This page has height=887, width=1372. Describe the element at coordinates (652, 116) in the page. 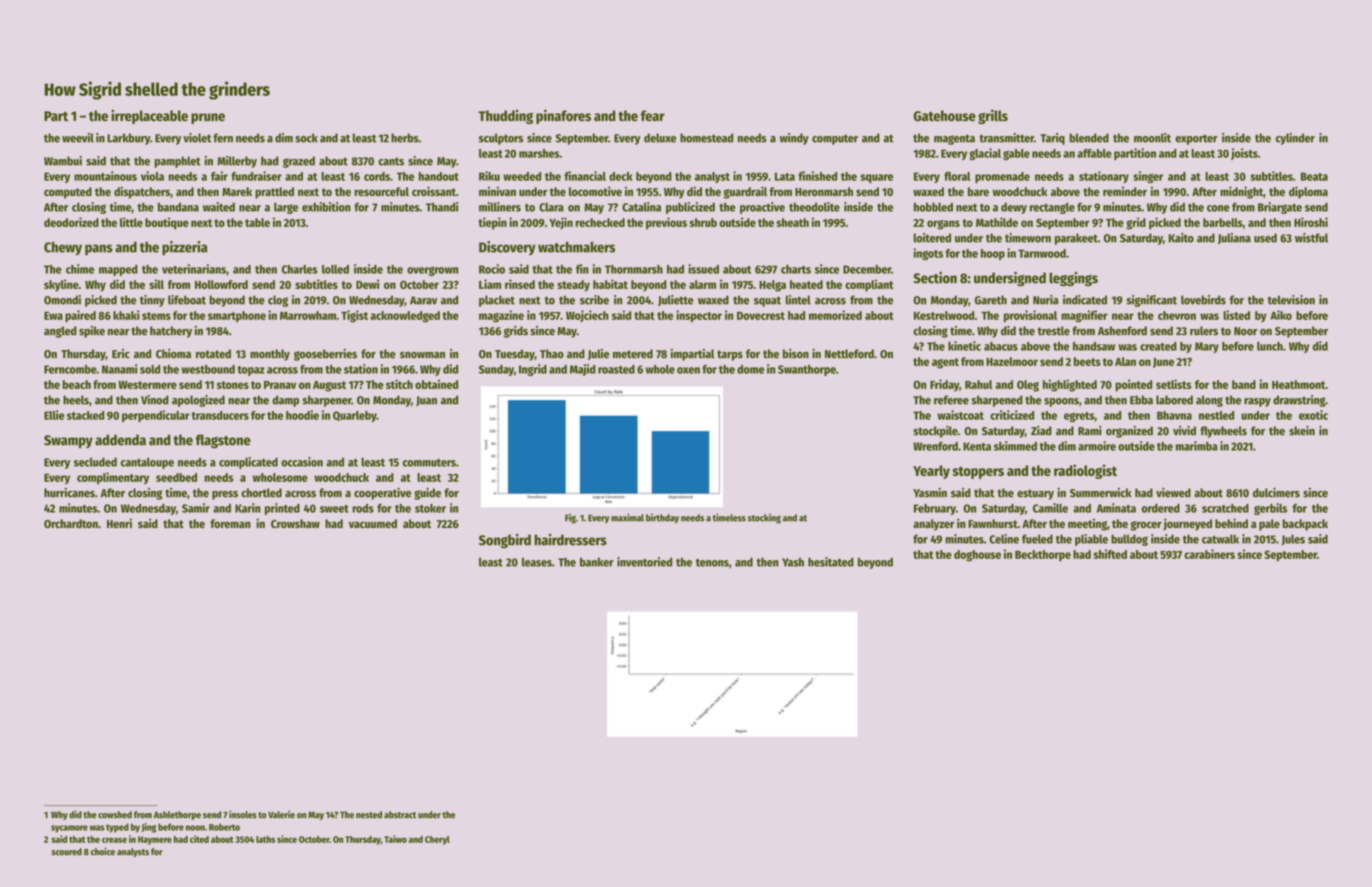

I see `fear` at that location.
